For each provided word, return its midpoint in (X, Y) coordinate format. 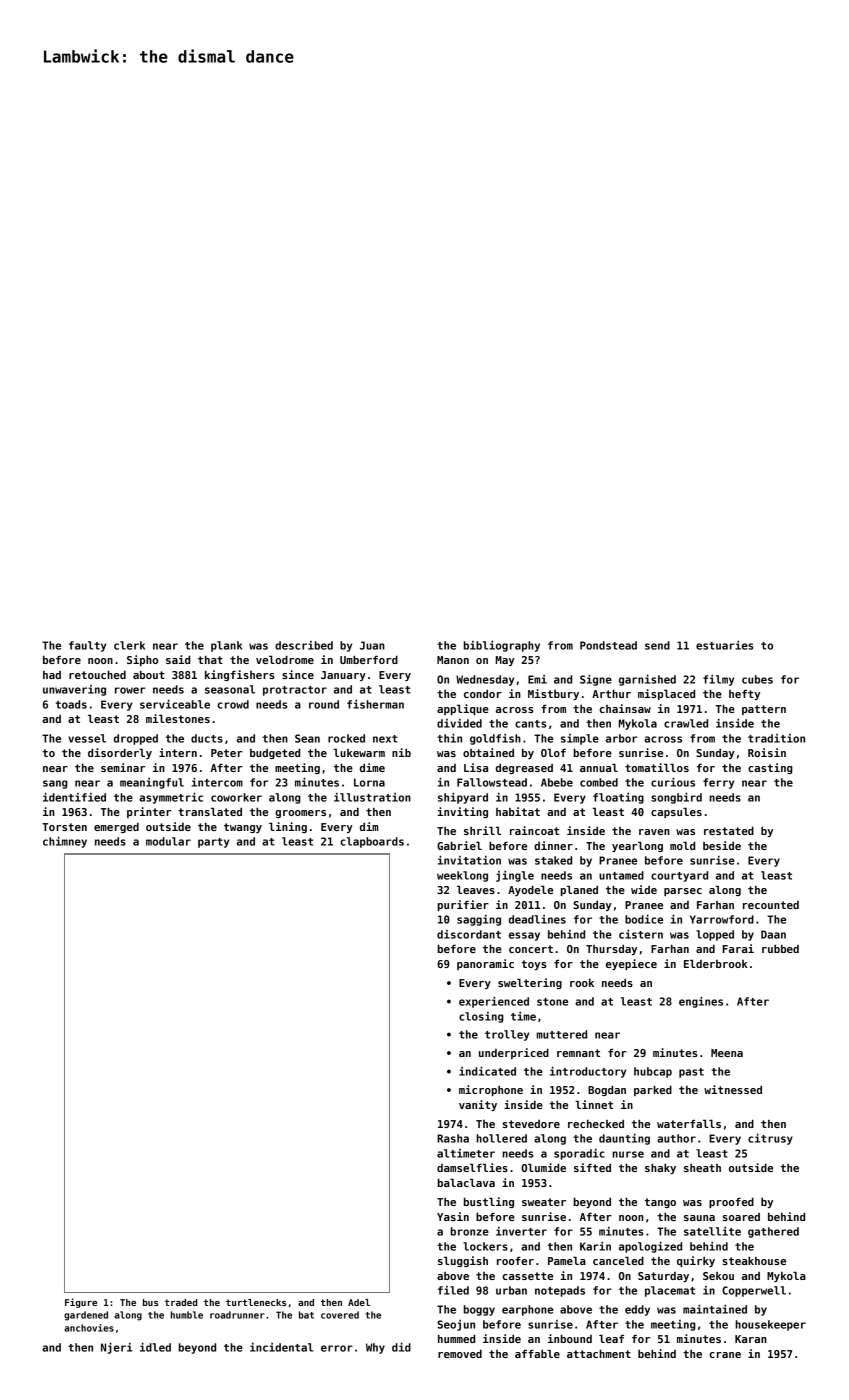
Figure (81, 1303)
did (401, 1347)
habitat (518, 811)
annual (599, 767)
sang (55, 784)
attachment (599, 1353)
